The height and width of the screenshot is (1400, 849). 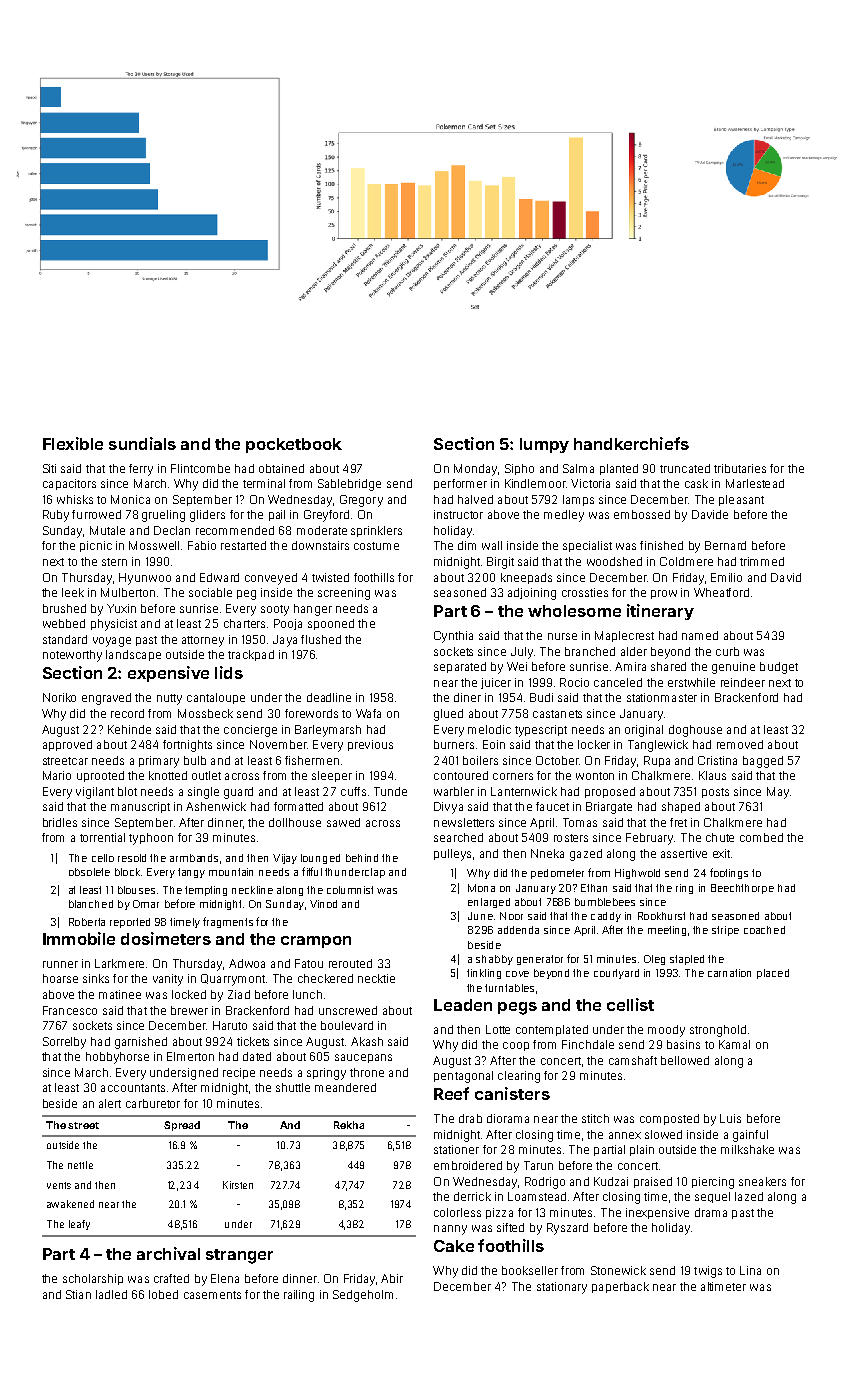 What do you see at coordinates (207, 516) in the screenshot?
I see `gliders` at bounding box center [207, 516].
